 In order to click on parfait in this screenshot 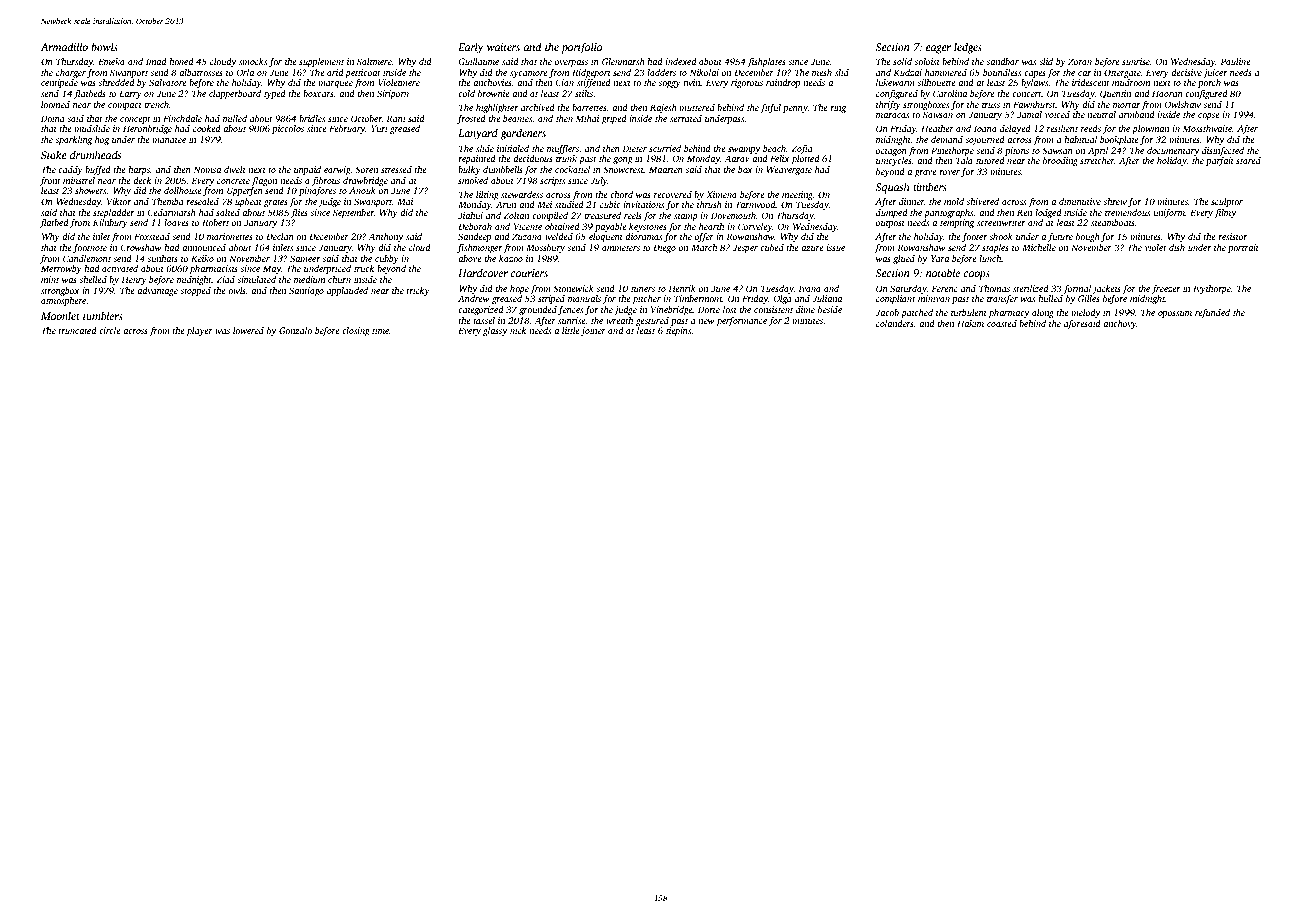, I will do `click(1220, 161)`.
